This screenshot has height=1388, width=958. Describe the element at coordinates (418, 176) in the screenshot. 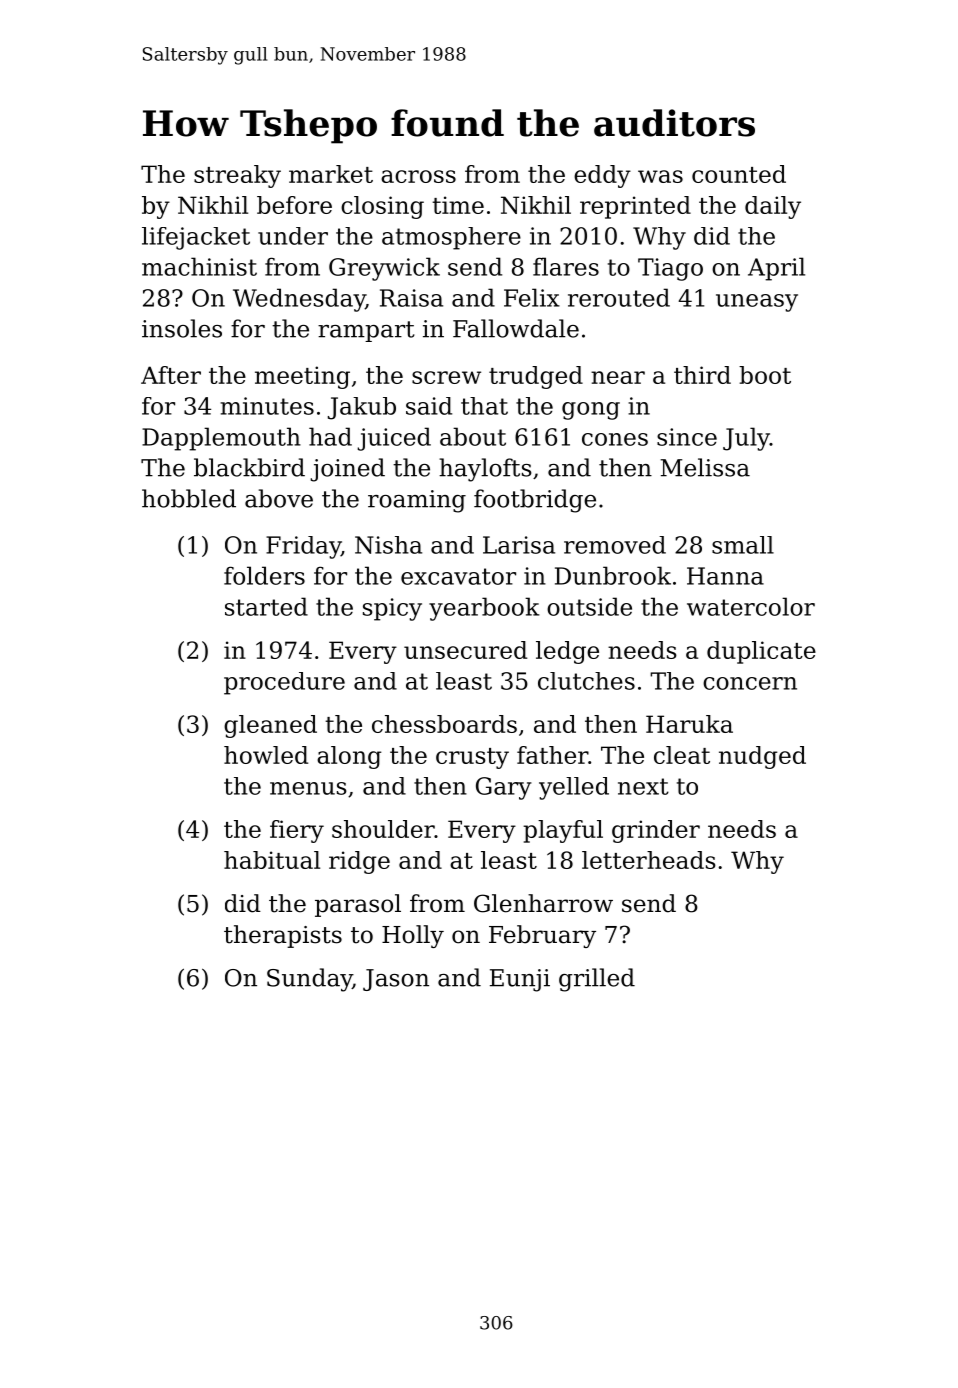

I see `across` at that location.
